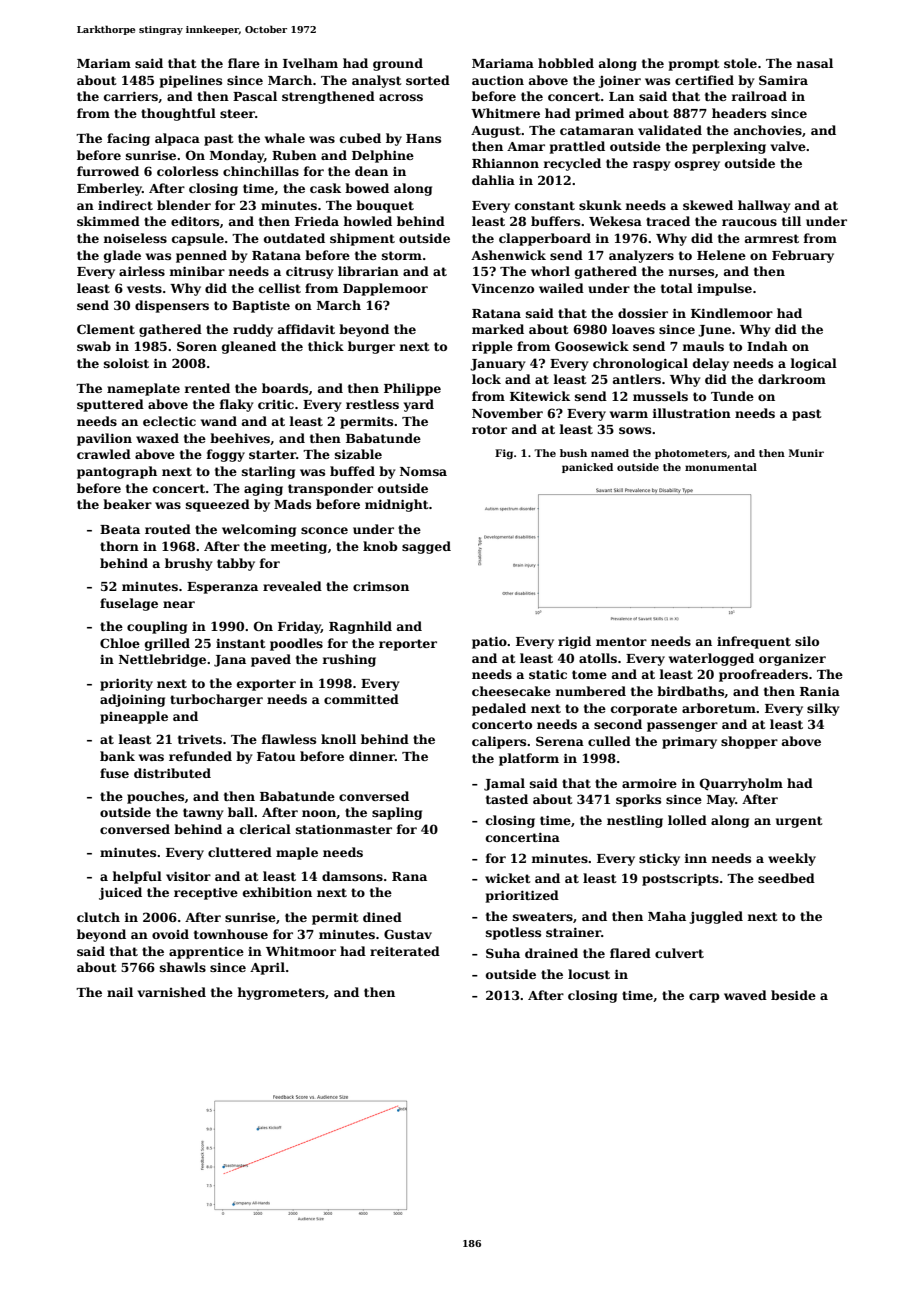 The width and height of the page is (924, 1308). Describe the element at coordinates (814, 63) in the page. I see `nasal` at that location.
